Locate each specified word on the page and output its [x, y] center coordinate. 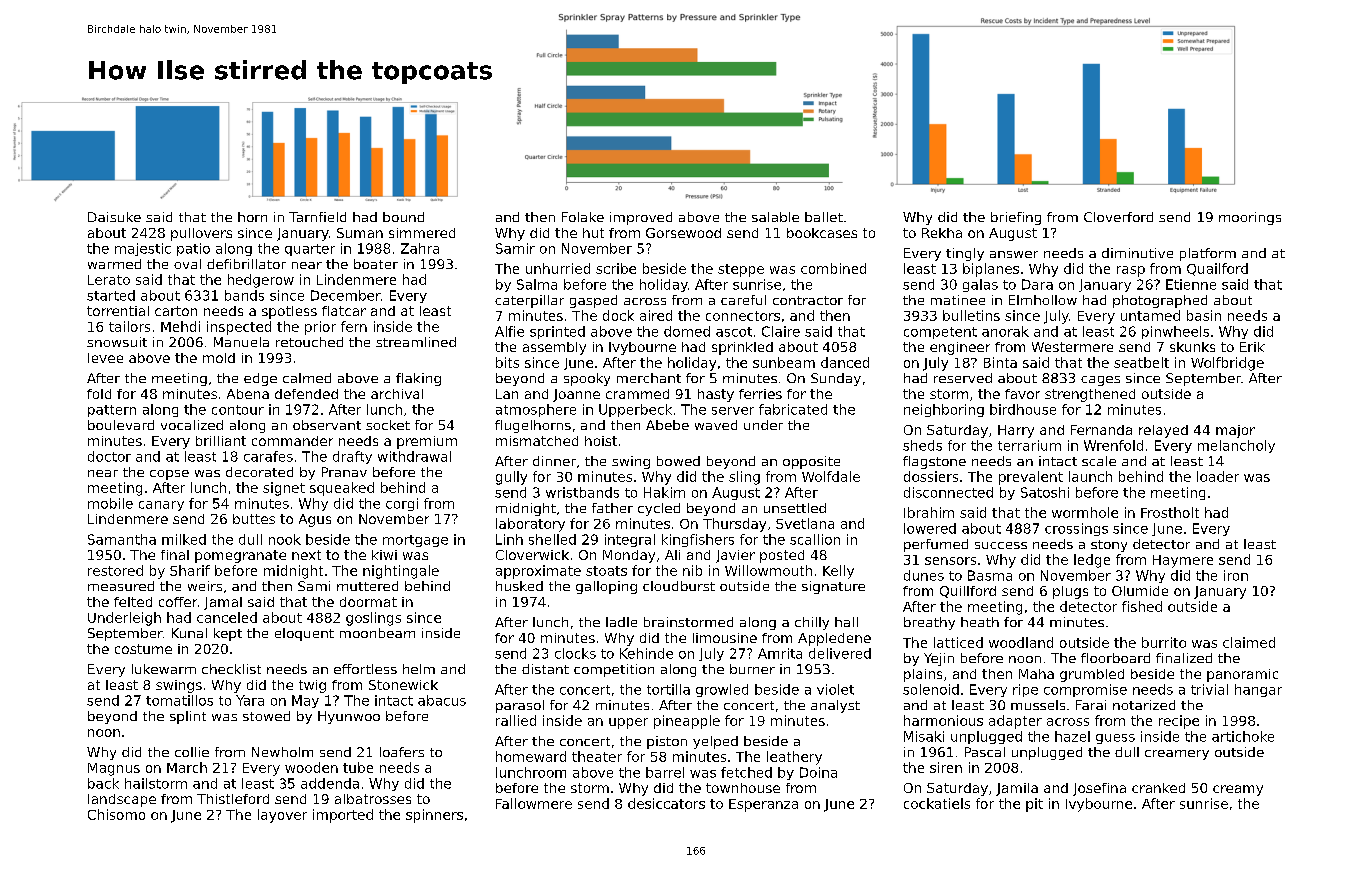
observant [327, 425]
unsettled [795, 508]
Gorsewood [683, 233]
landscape [122, 800]
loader [1218, 476]
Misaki [924, 736]
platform [1208, 254]
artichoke [1243, 736]
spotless [289, 312]
